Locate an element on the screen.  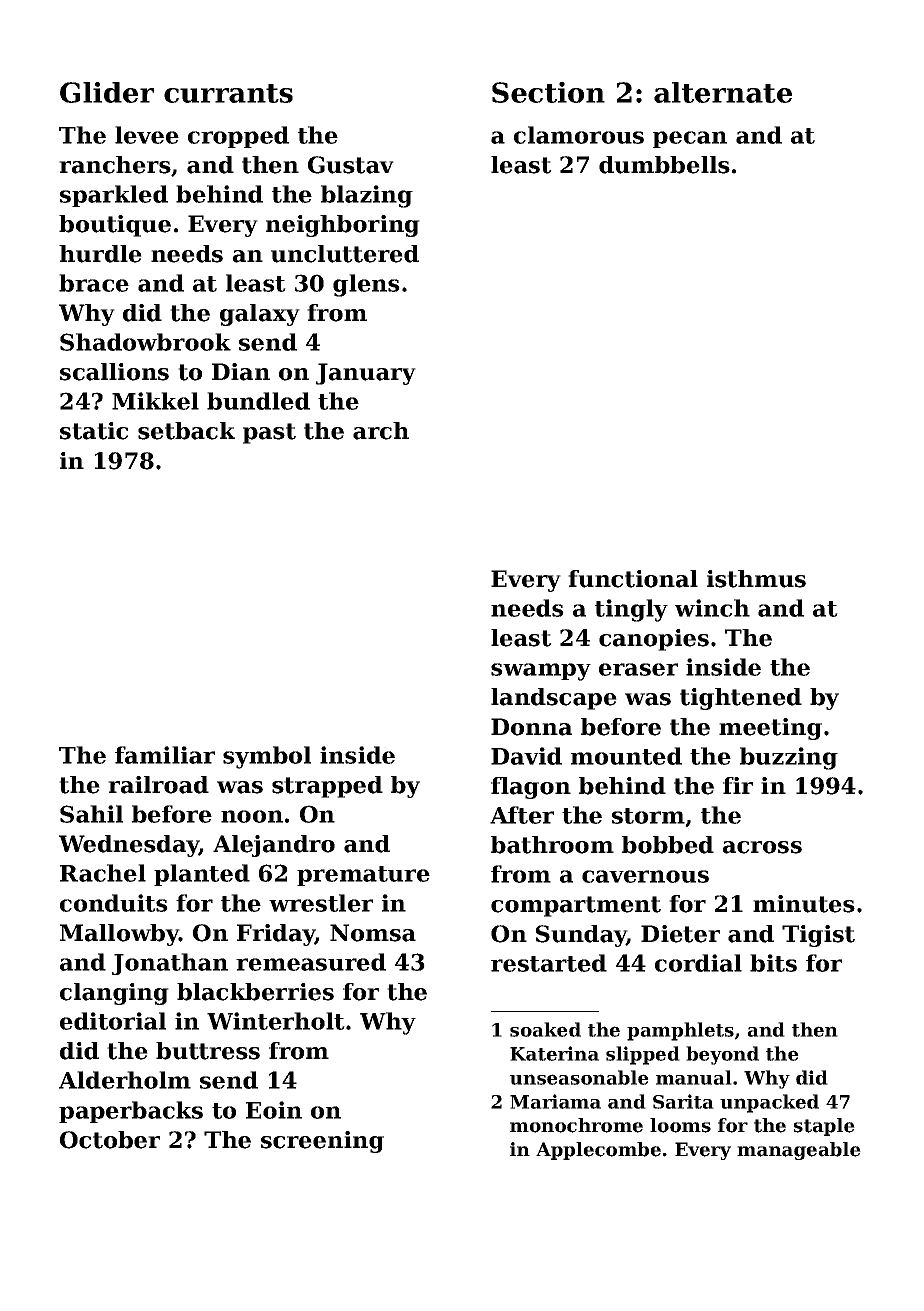
alternate is located at coordinates (723, 92).
